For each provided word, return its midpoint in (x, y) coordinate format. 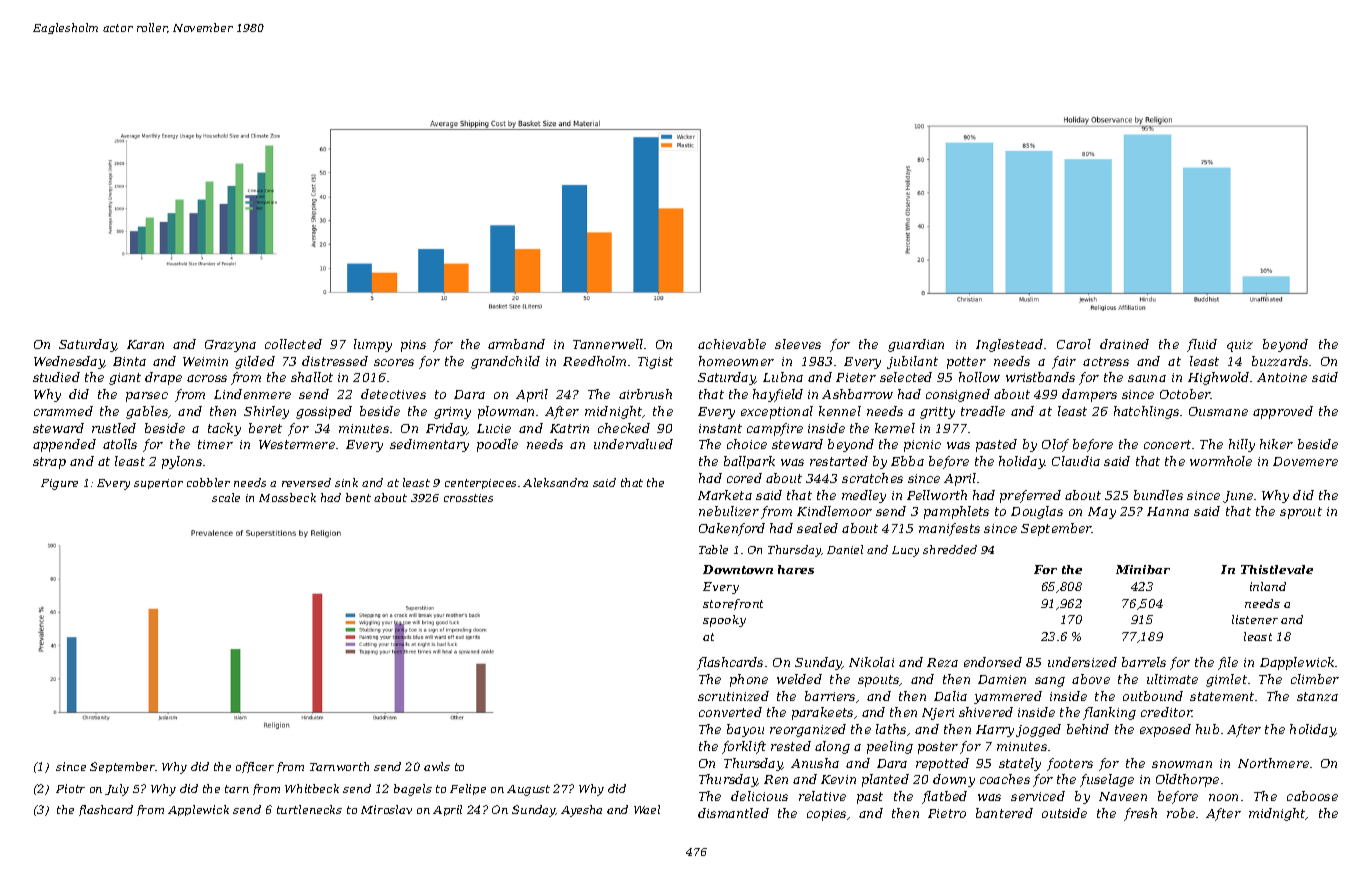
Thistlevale (1277, 569)
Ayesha (581, 811)
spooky (724, 621)
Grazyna (230, 346)
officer (255, 767)
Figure (59, 484)
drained (1124, 344)
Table (713, 549)
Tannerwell (608, 344)
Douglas (1037, 512)
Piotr (70, 788)
